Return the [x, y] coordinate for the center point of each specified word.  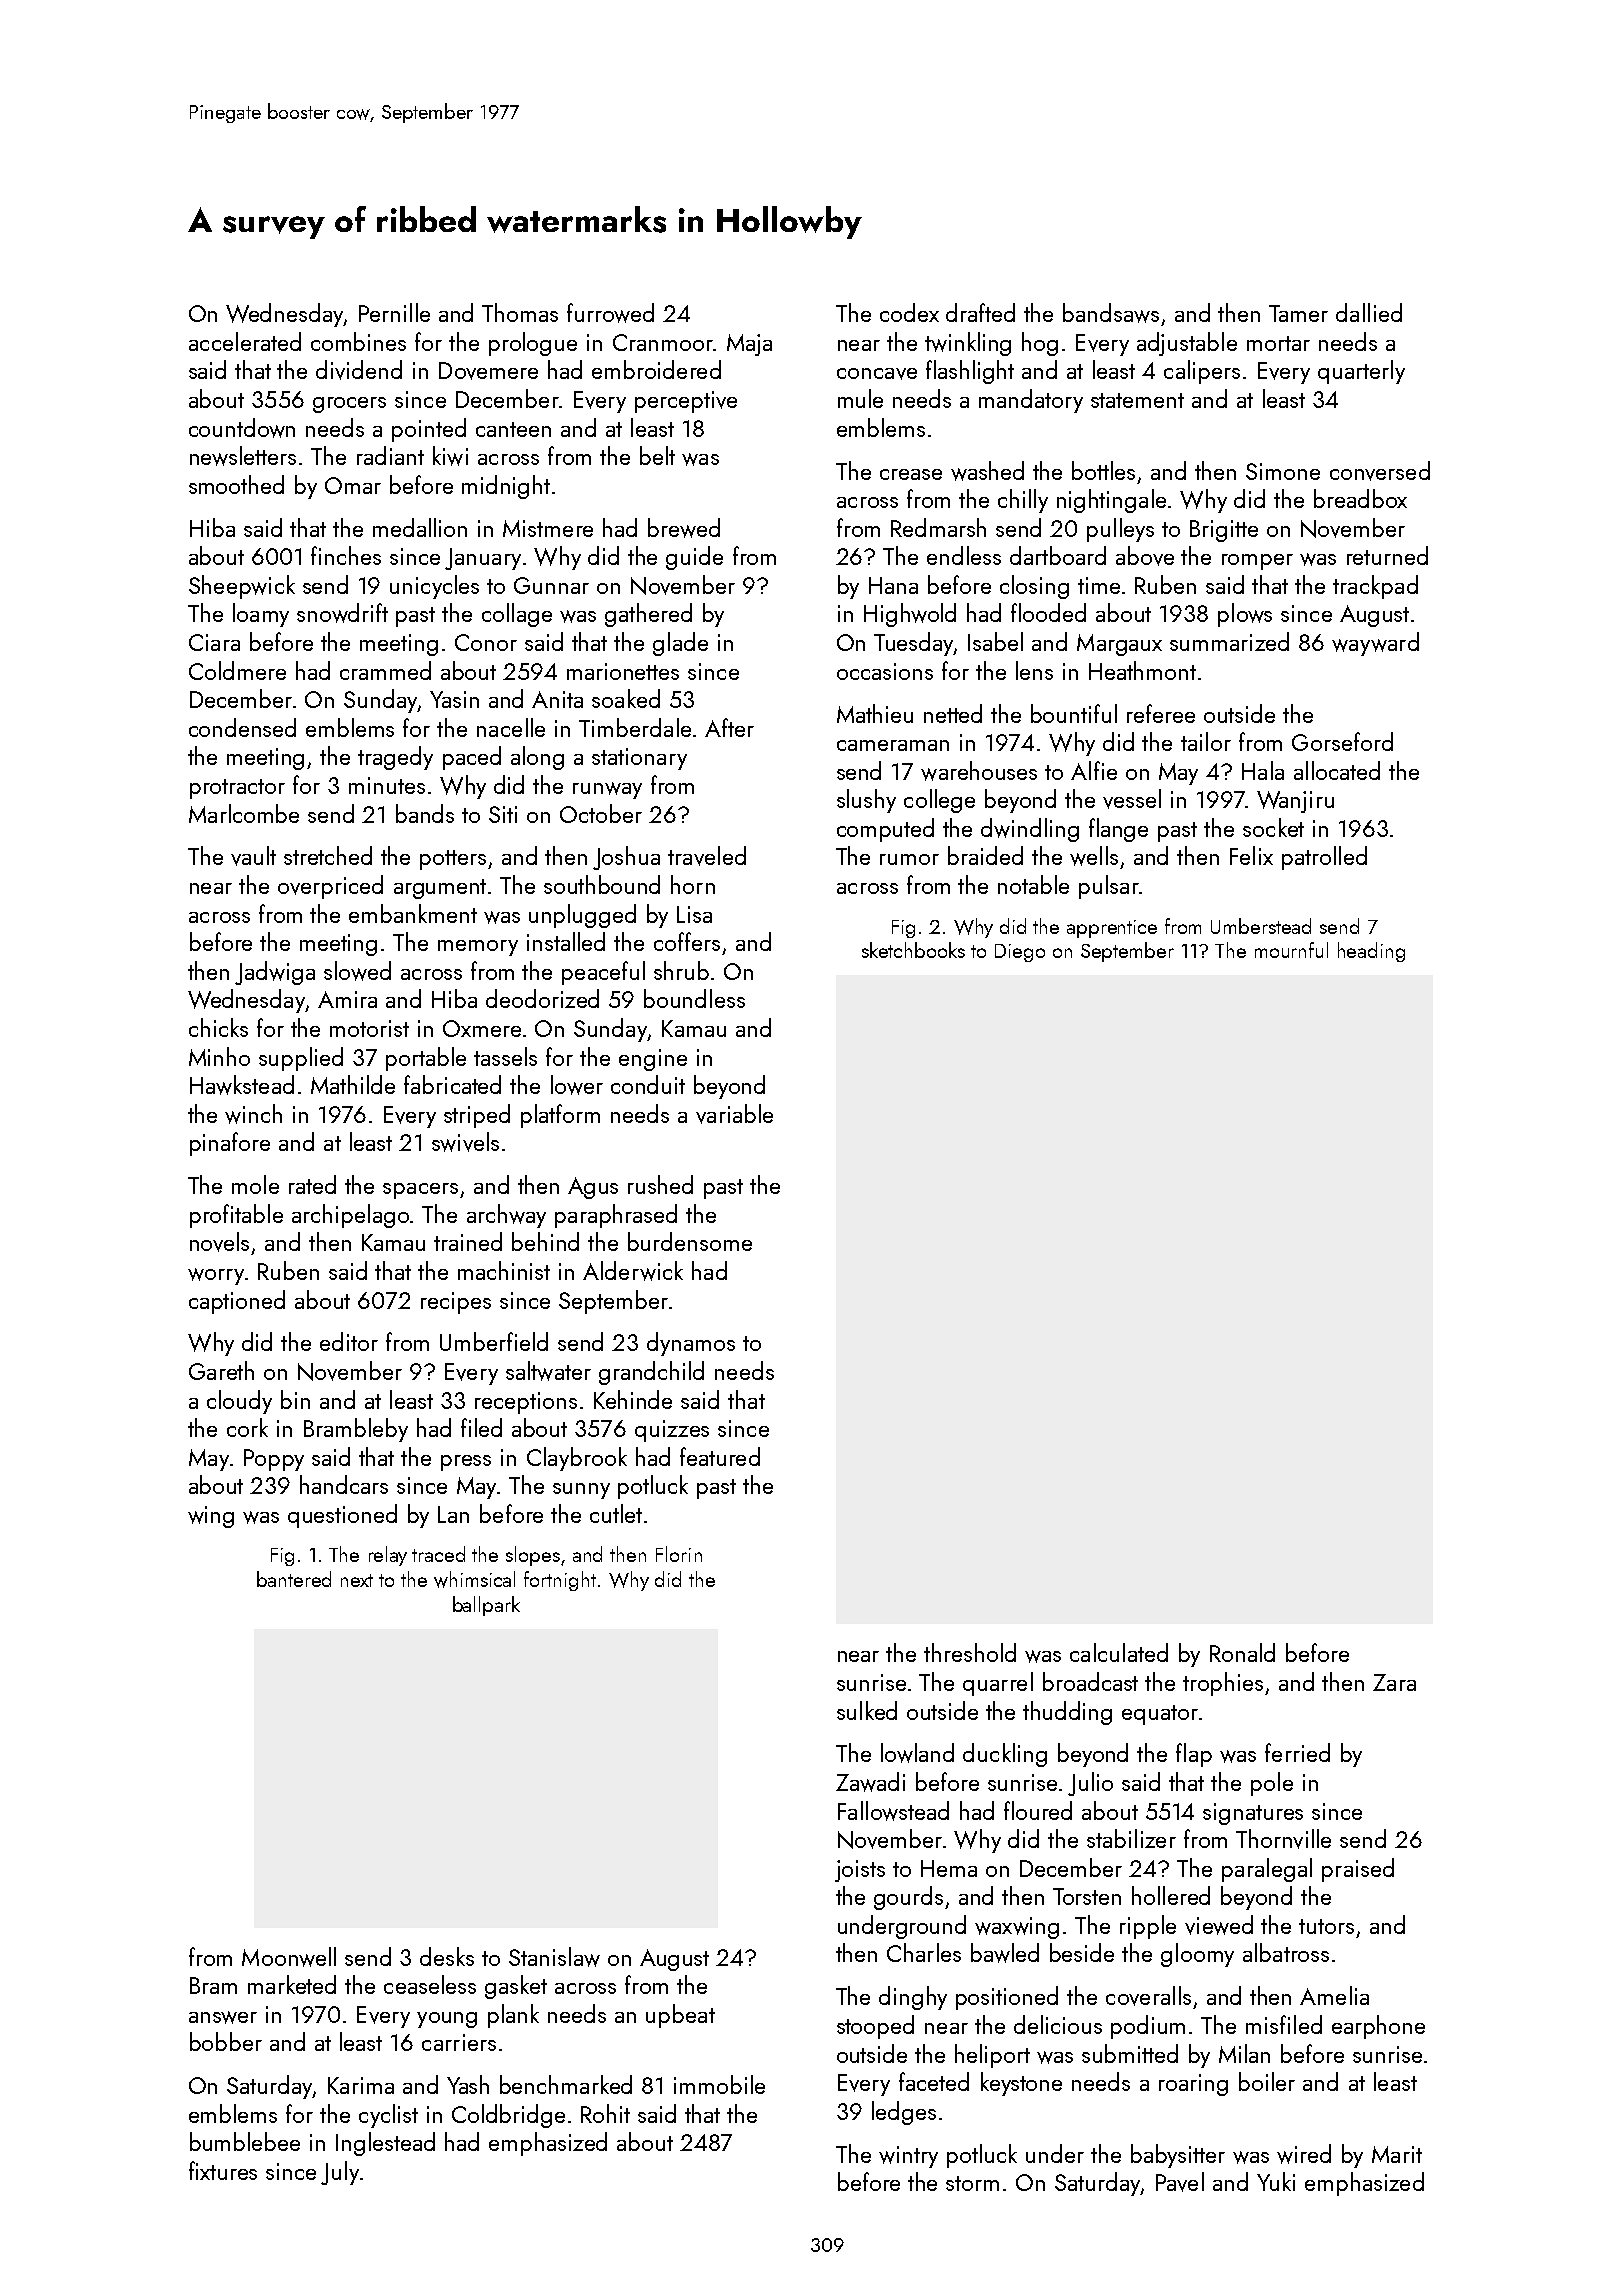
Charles [924, 1952]
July [340, 2173]
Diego [1020, 953]
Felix [1251, 855]
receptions [526, 1403]
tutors [1326, 1926]
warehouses [979, 771]
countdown [242, 428]
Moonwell [289, 1957]
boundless [694, 998]
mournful [1291, 950]
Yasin [454, 699]
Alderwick [633, 1271]
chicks [218, 1027]
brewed [684, 528]
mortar [1278, 343]
